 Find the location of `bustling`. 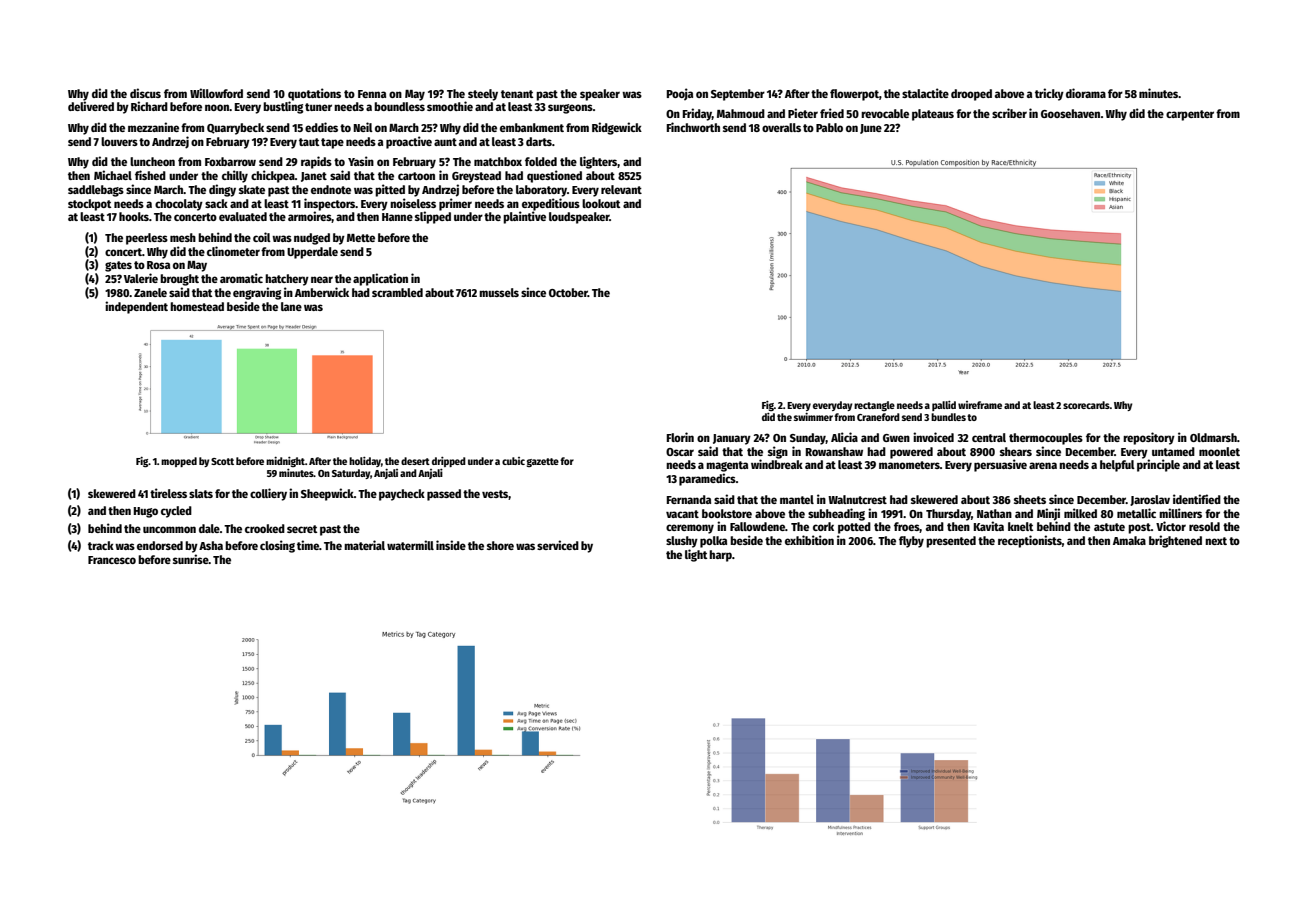

bustling is located at coordinates (283, 107).
